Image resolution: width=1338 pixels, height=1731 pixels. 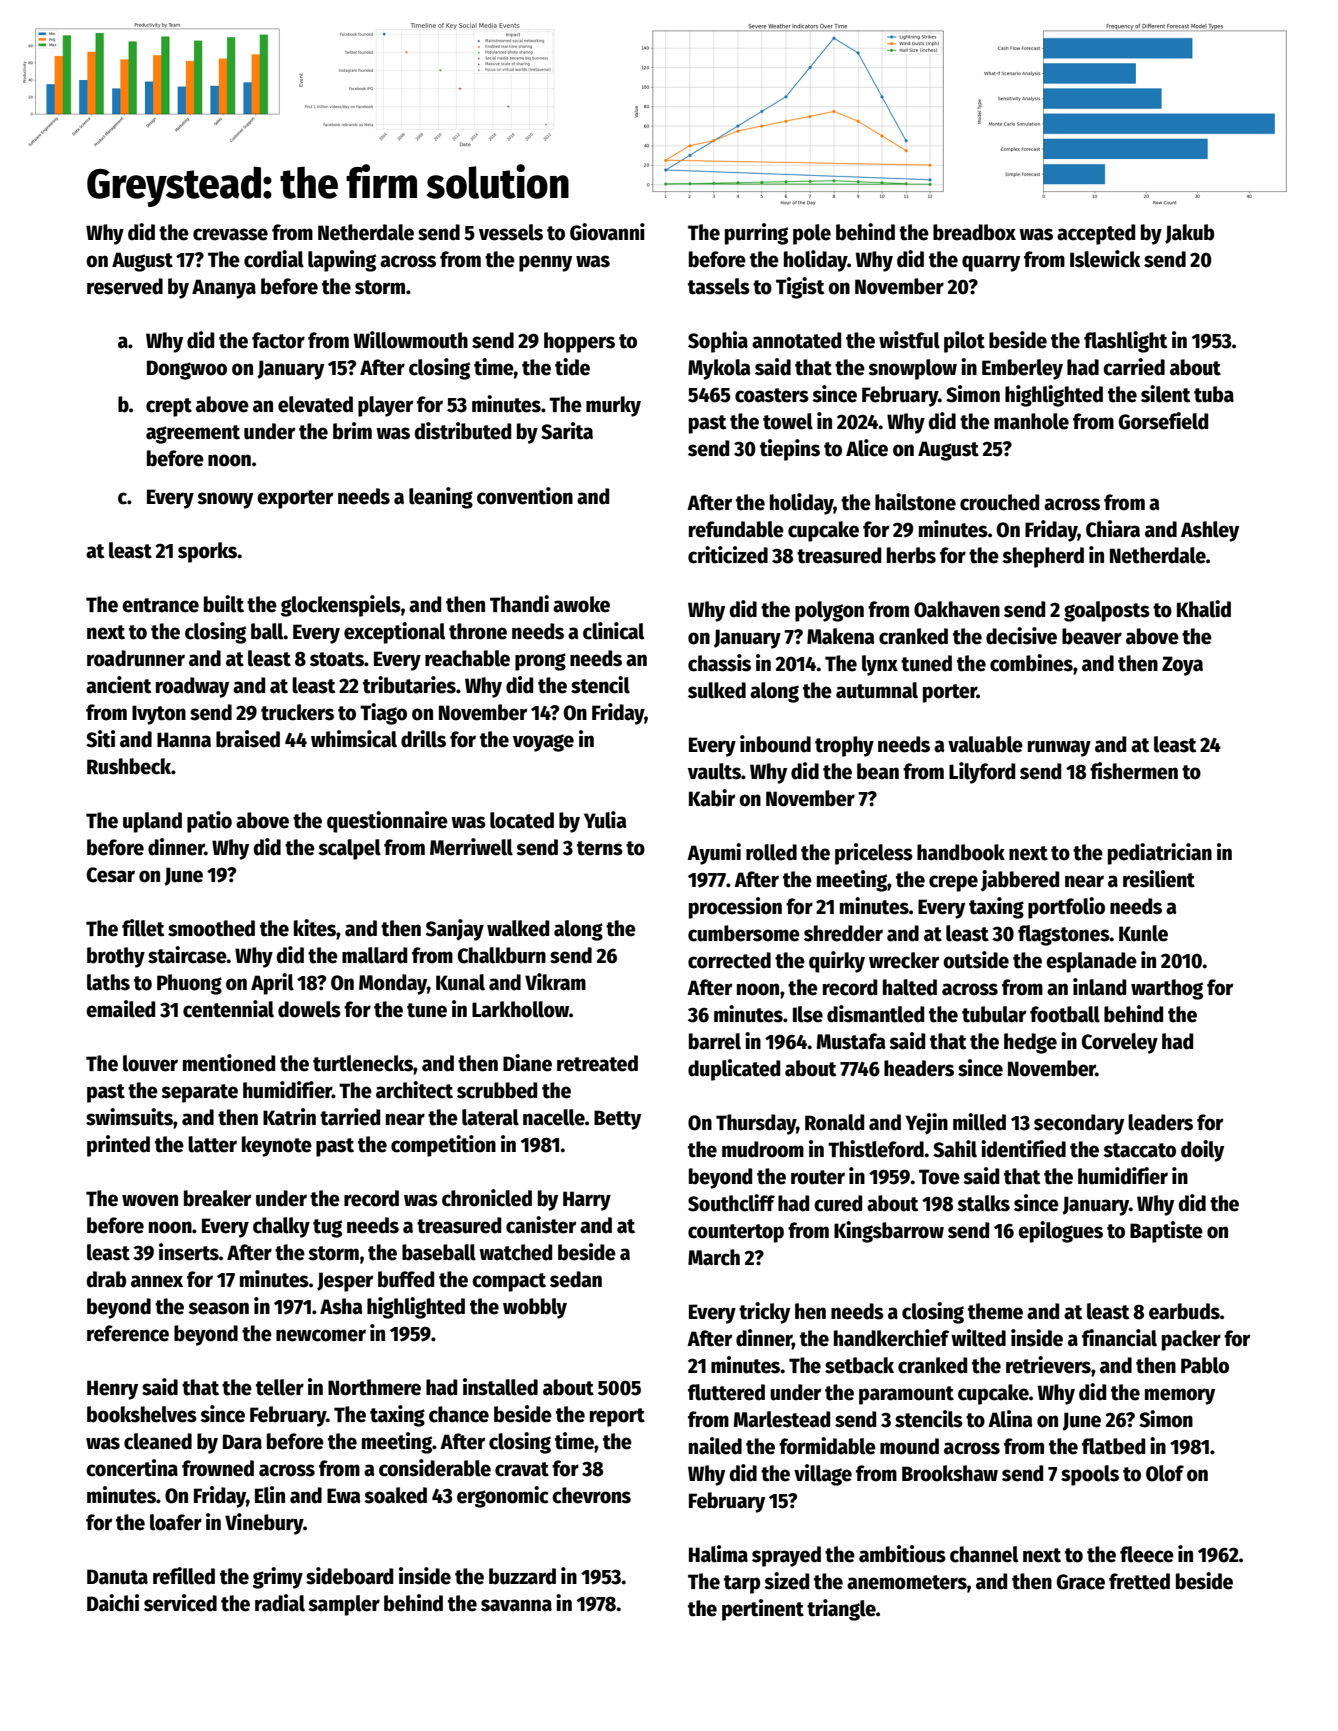 I want to click on glockenspiels, so click(x=341, y=606).
